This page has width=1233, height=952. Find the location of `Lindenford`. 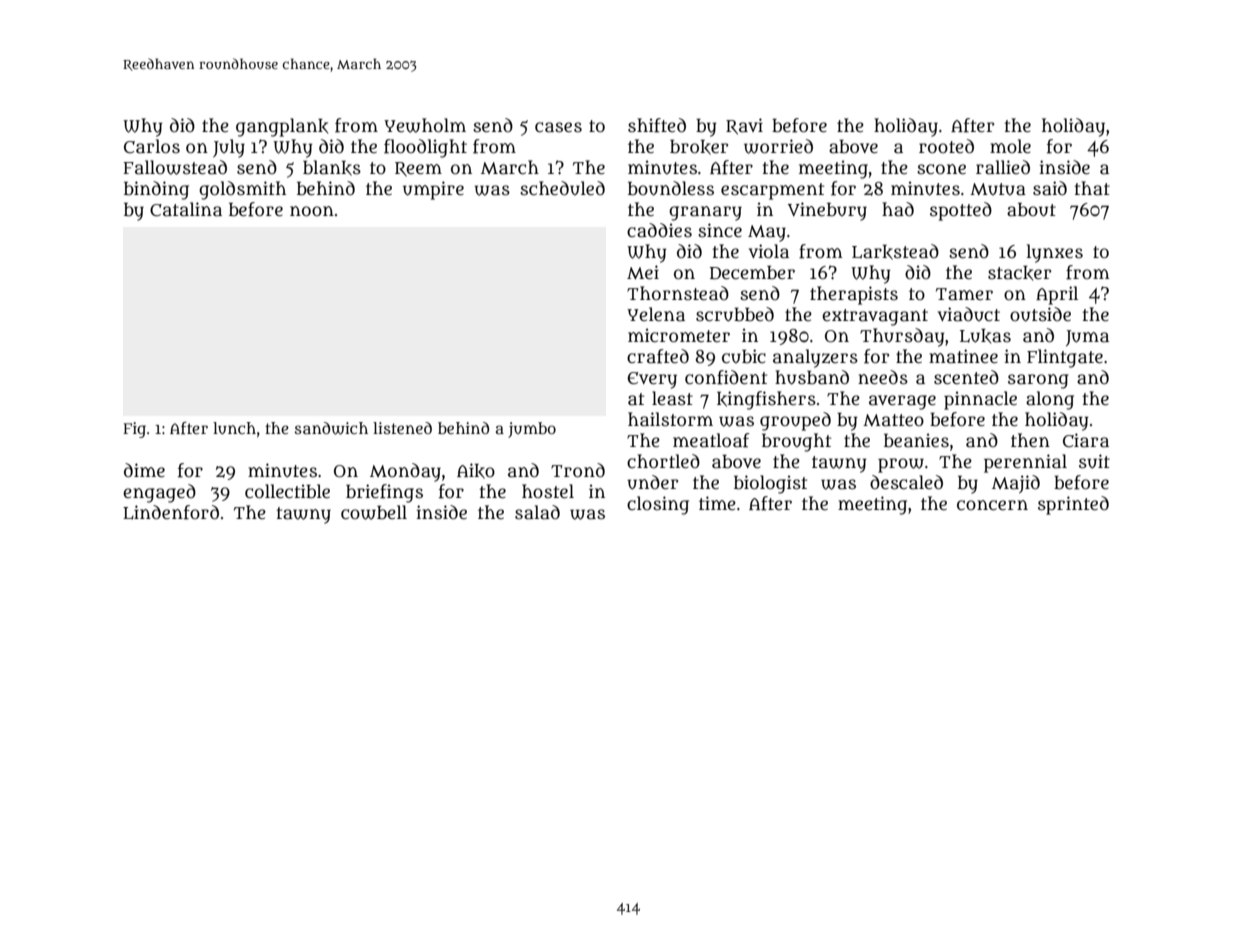

Lindenford is located at coordinates (171, 512).
